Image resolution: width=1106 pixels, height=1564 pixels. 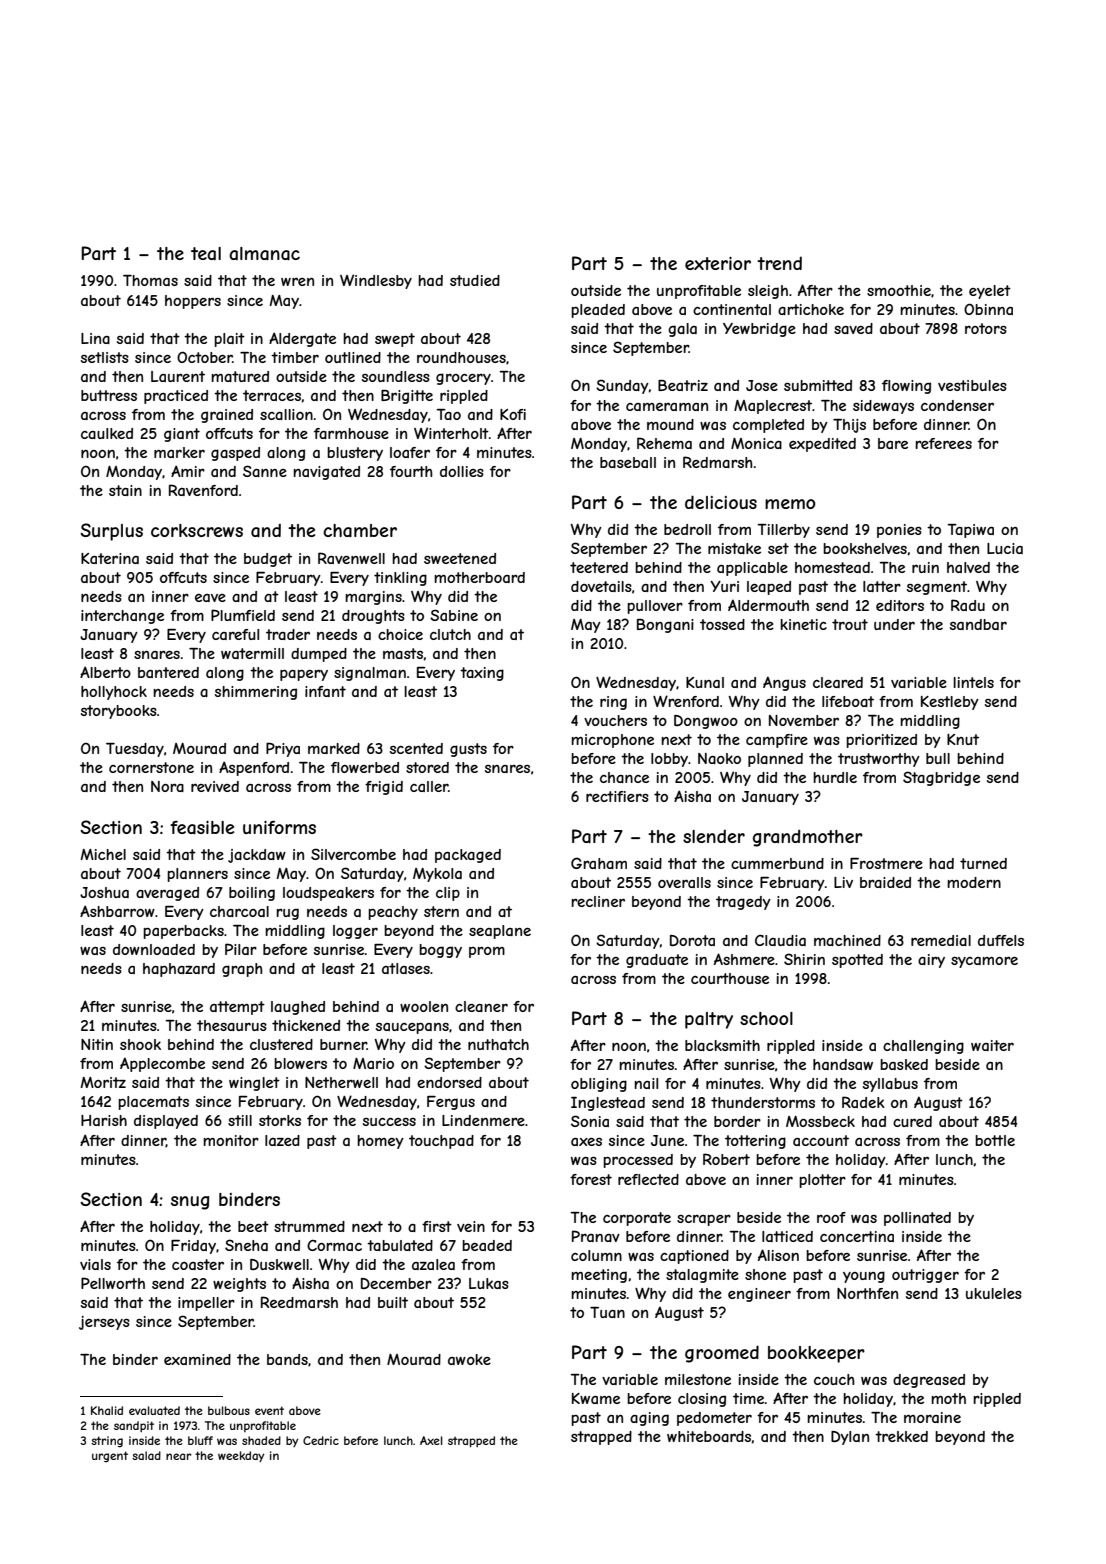 What do you see at coordinates (376, 281) in the screenshot?
I see `Windlesby` at bounding box center [376, 281].
